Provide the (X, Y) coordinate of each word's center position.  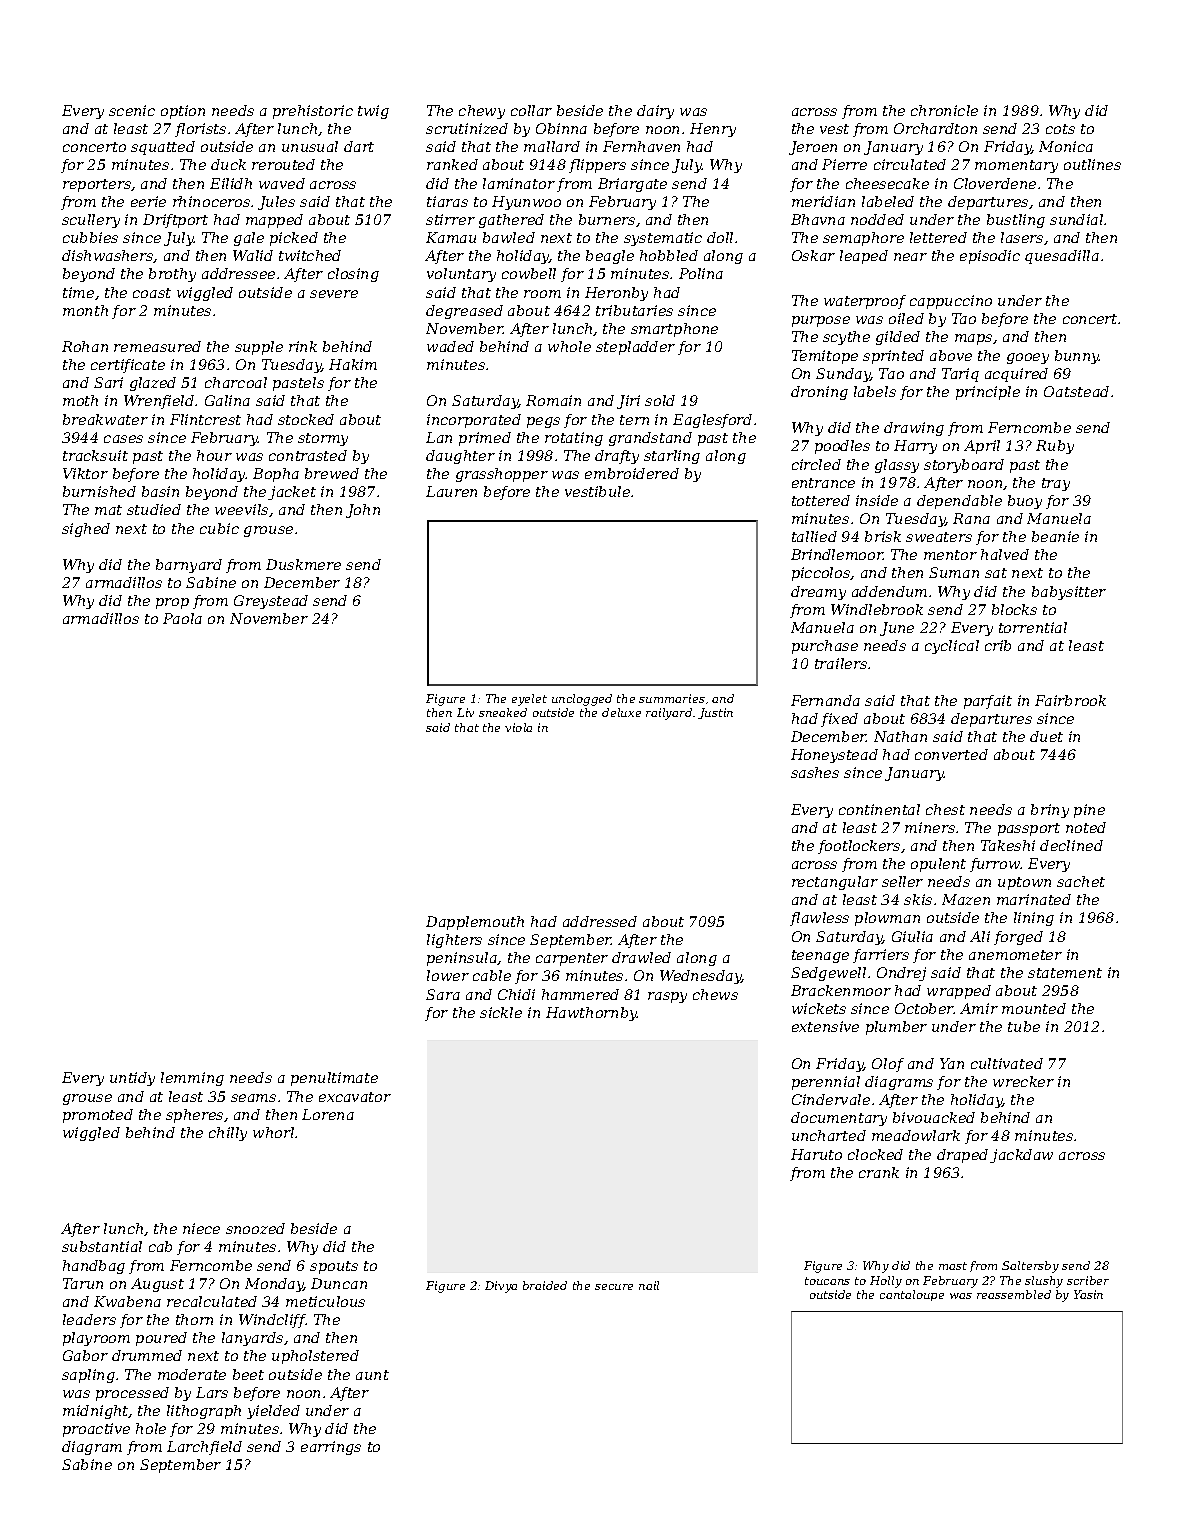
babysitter (1069, 593)
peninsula (462, 959)
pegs (543, 422)
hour (214, 455)
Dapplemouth (475, 923)
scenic (132, 110)
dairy (655, 112)
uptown (1024, 883)
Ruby (1055, 447)
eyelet (529, 700)
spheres (194, 1116)
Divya (501, 1287)
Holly (886, 1282)
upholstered (315, 1357)
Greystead (271, 602)
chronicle (944, 110)
